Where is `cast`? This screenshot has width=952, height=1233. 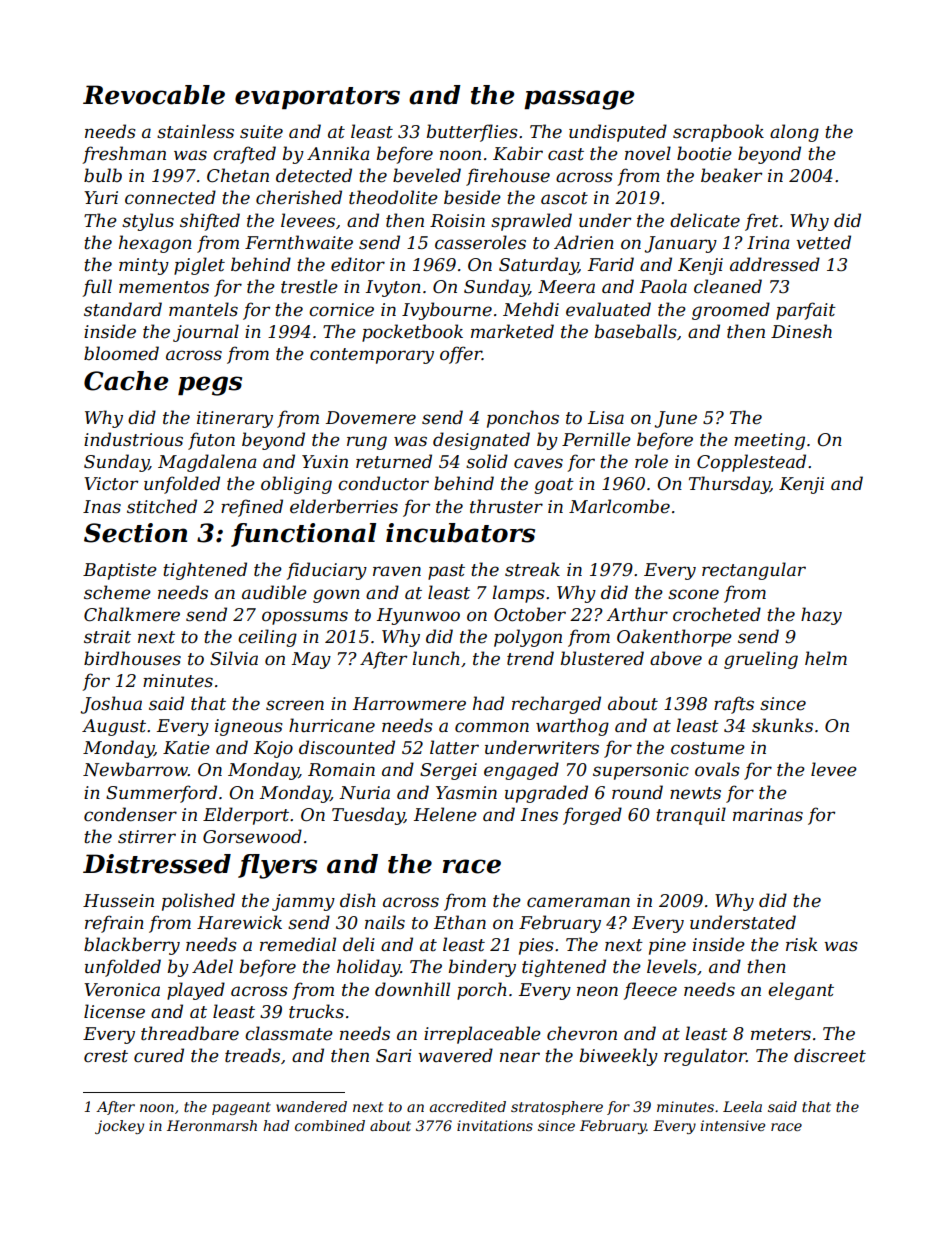
cast is located at coordinates (566, 154).
